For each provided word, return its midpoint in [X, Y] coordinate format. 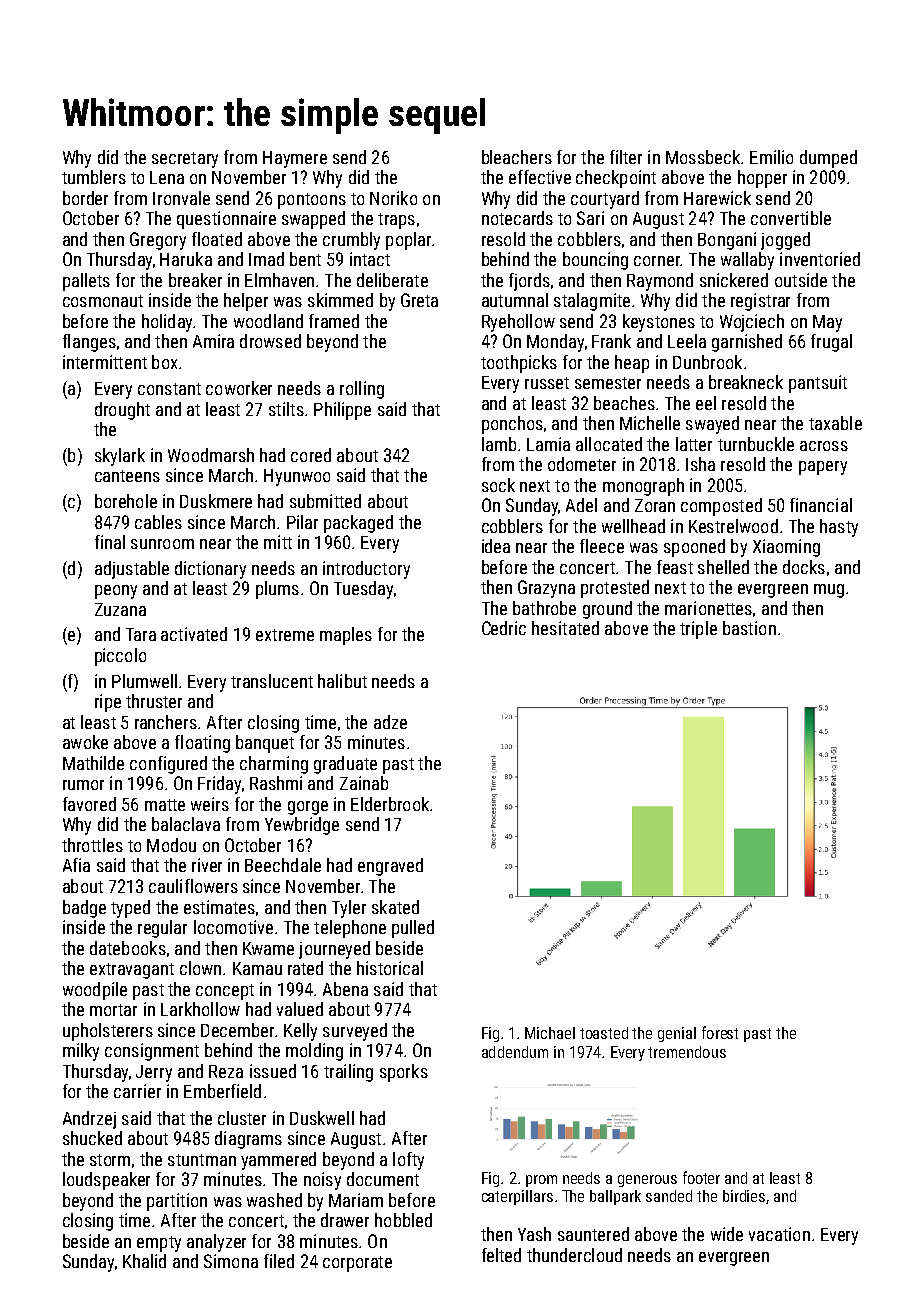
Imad [266, 259]
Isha [700, 464]
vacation [779, 1234]
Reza [226, 1071]
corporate [357, 1264]
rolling [362, 390]
